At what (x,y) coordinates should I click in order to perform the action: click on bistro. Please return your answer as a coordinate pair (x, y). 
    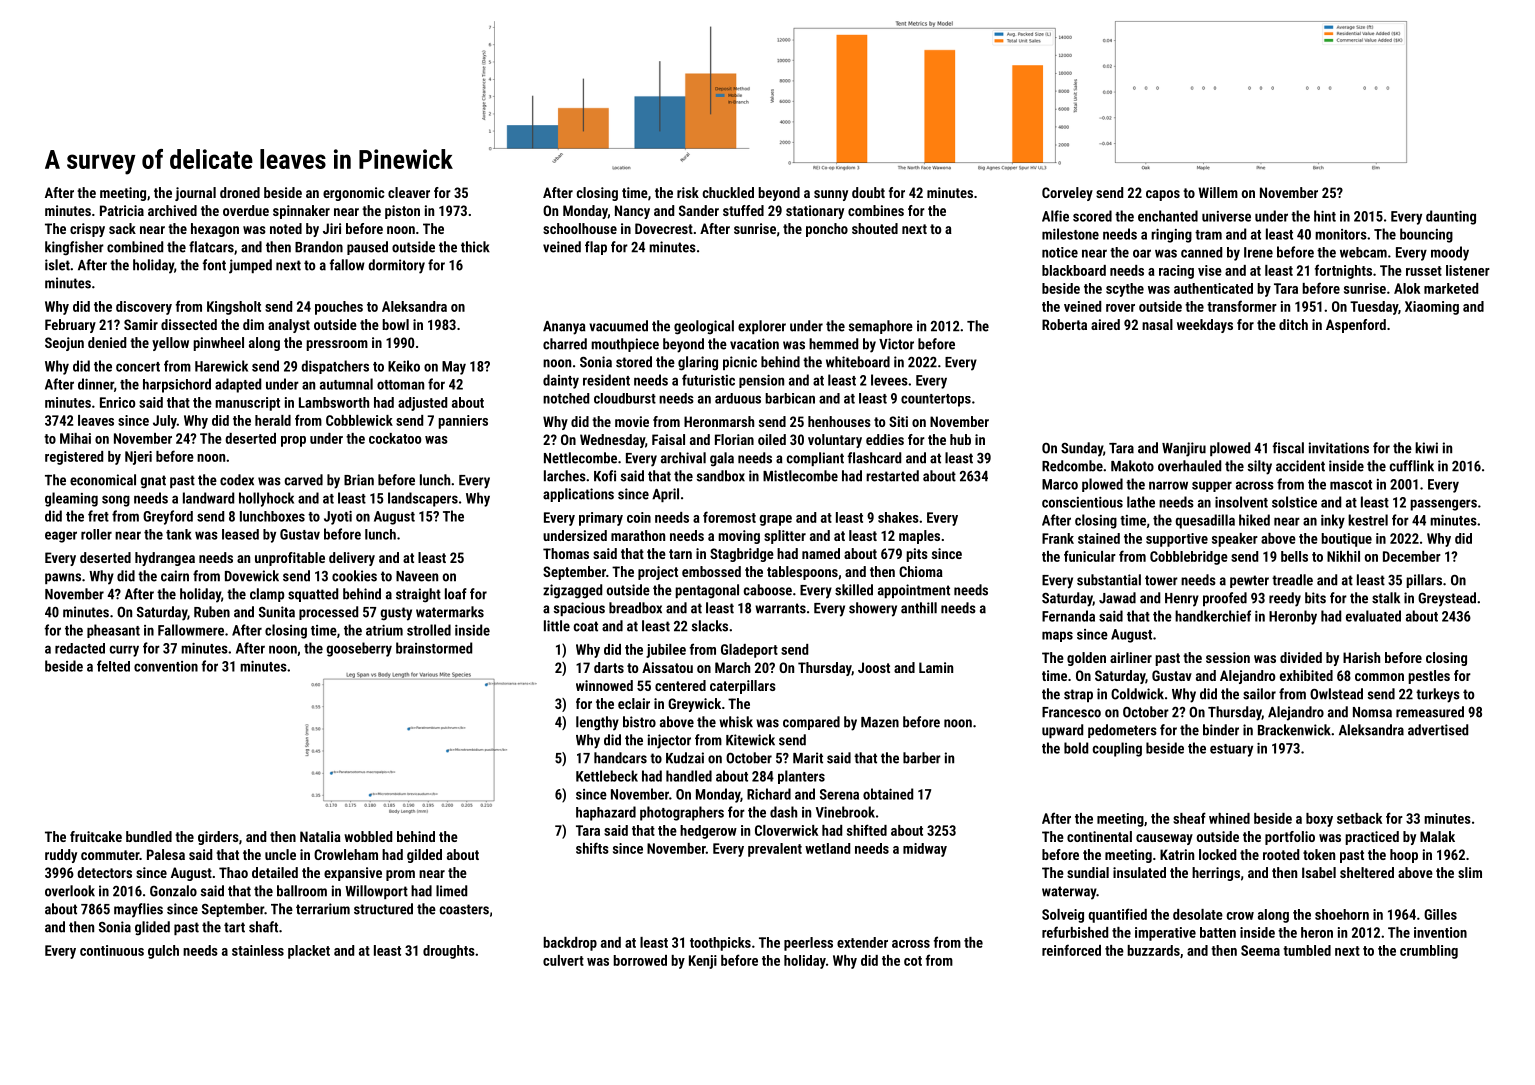
    Looking at the image, I should click on (639, 722).
